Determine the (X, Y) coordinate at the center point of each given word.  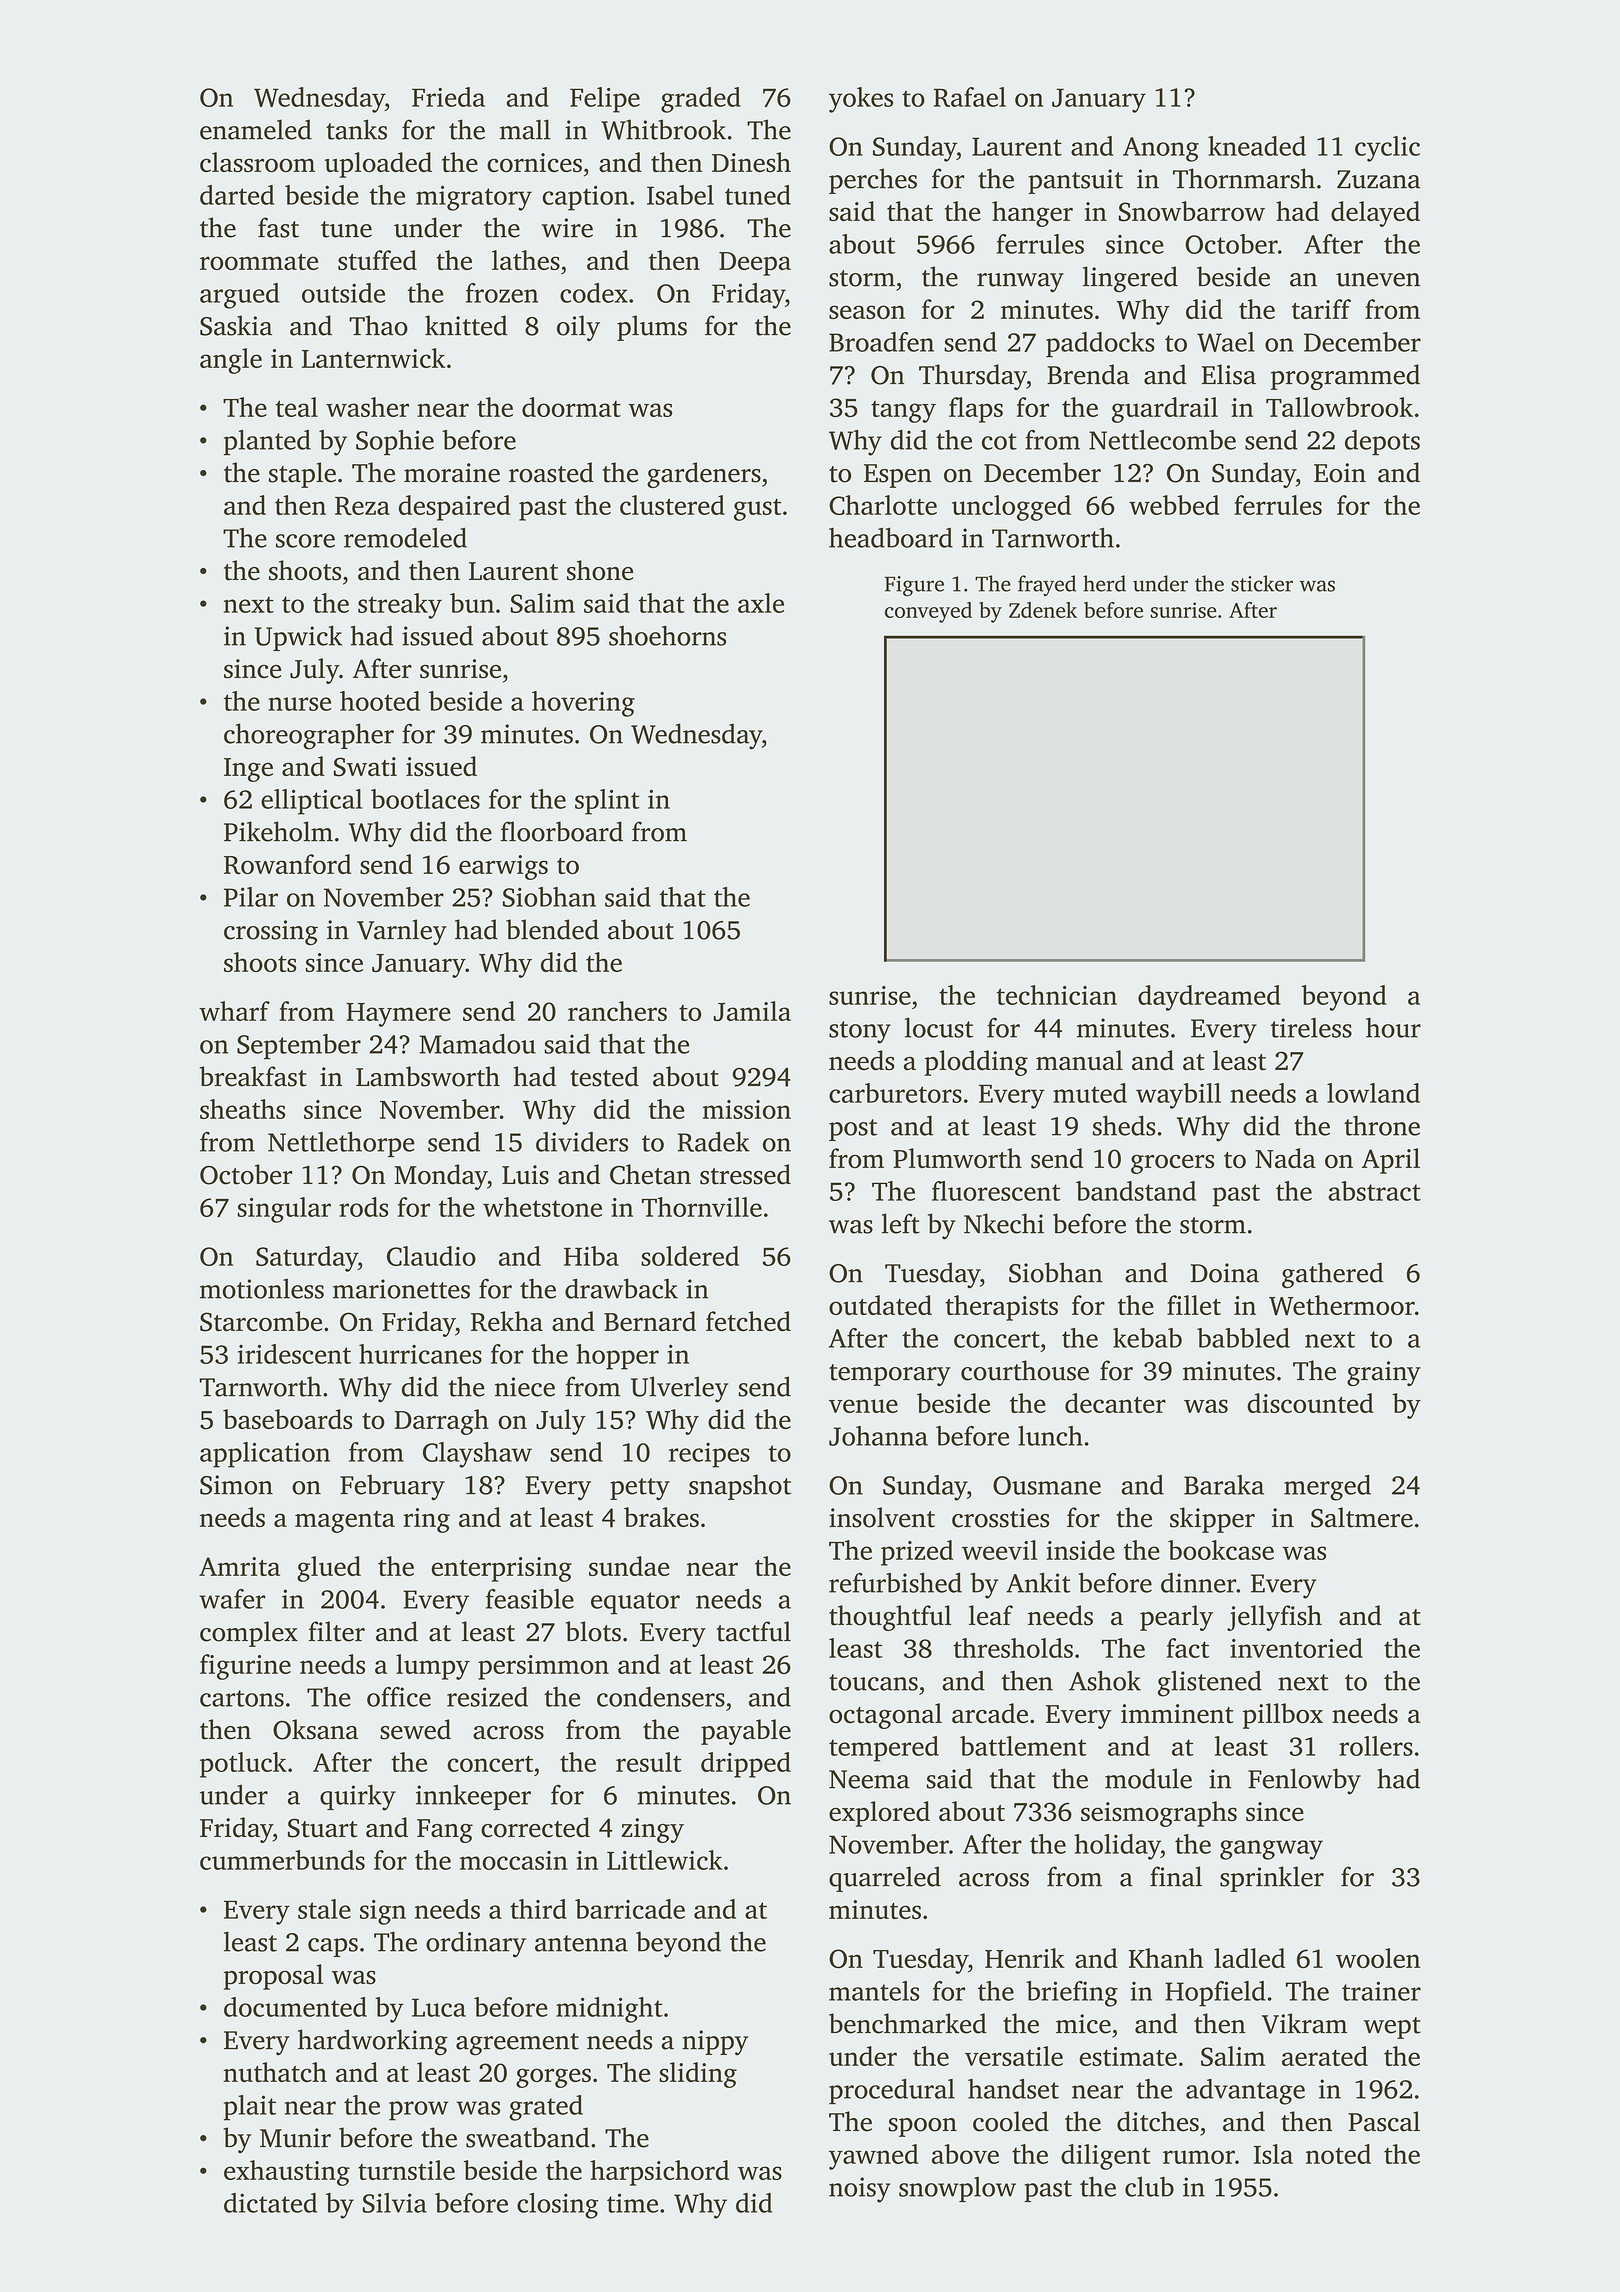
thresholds (1013, 1648)
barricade (630, 1909)
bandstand (1136, 1191)
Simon (236, 1485)
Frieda (448, 97)
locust (939, 1027)
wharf (234, 1011)
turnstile (406, 2170)
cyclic (1387, 149)
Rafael (970, 97)
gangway (1271, 1850)
